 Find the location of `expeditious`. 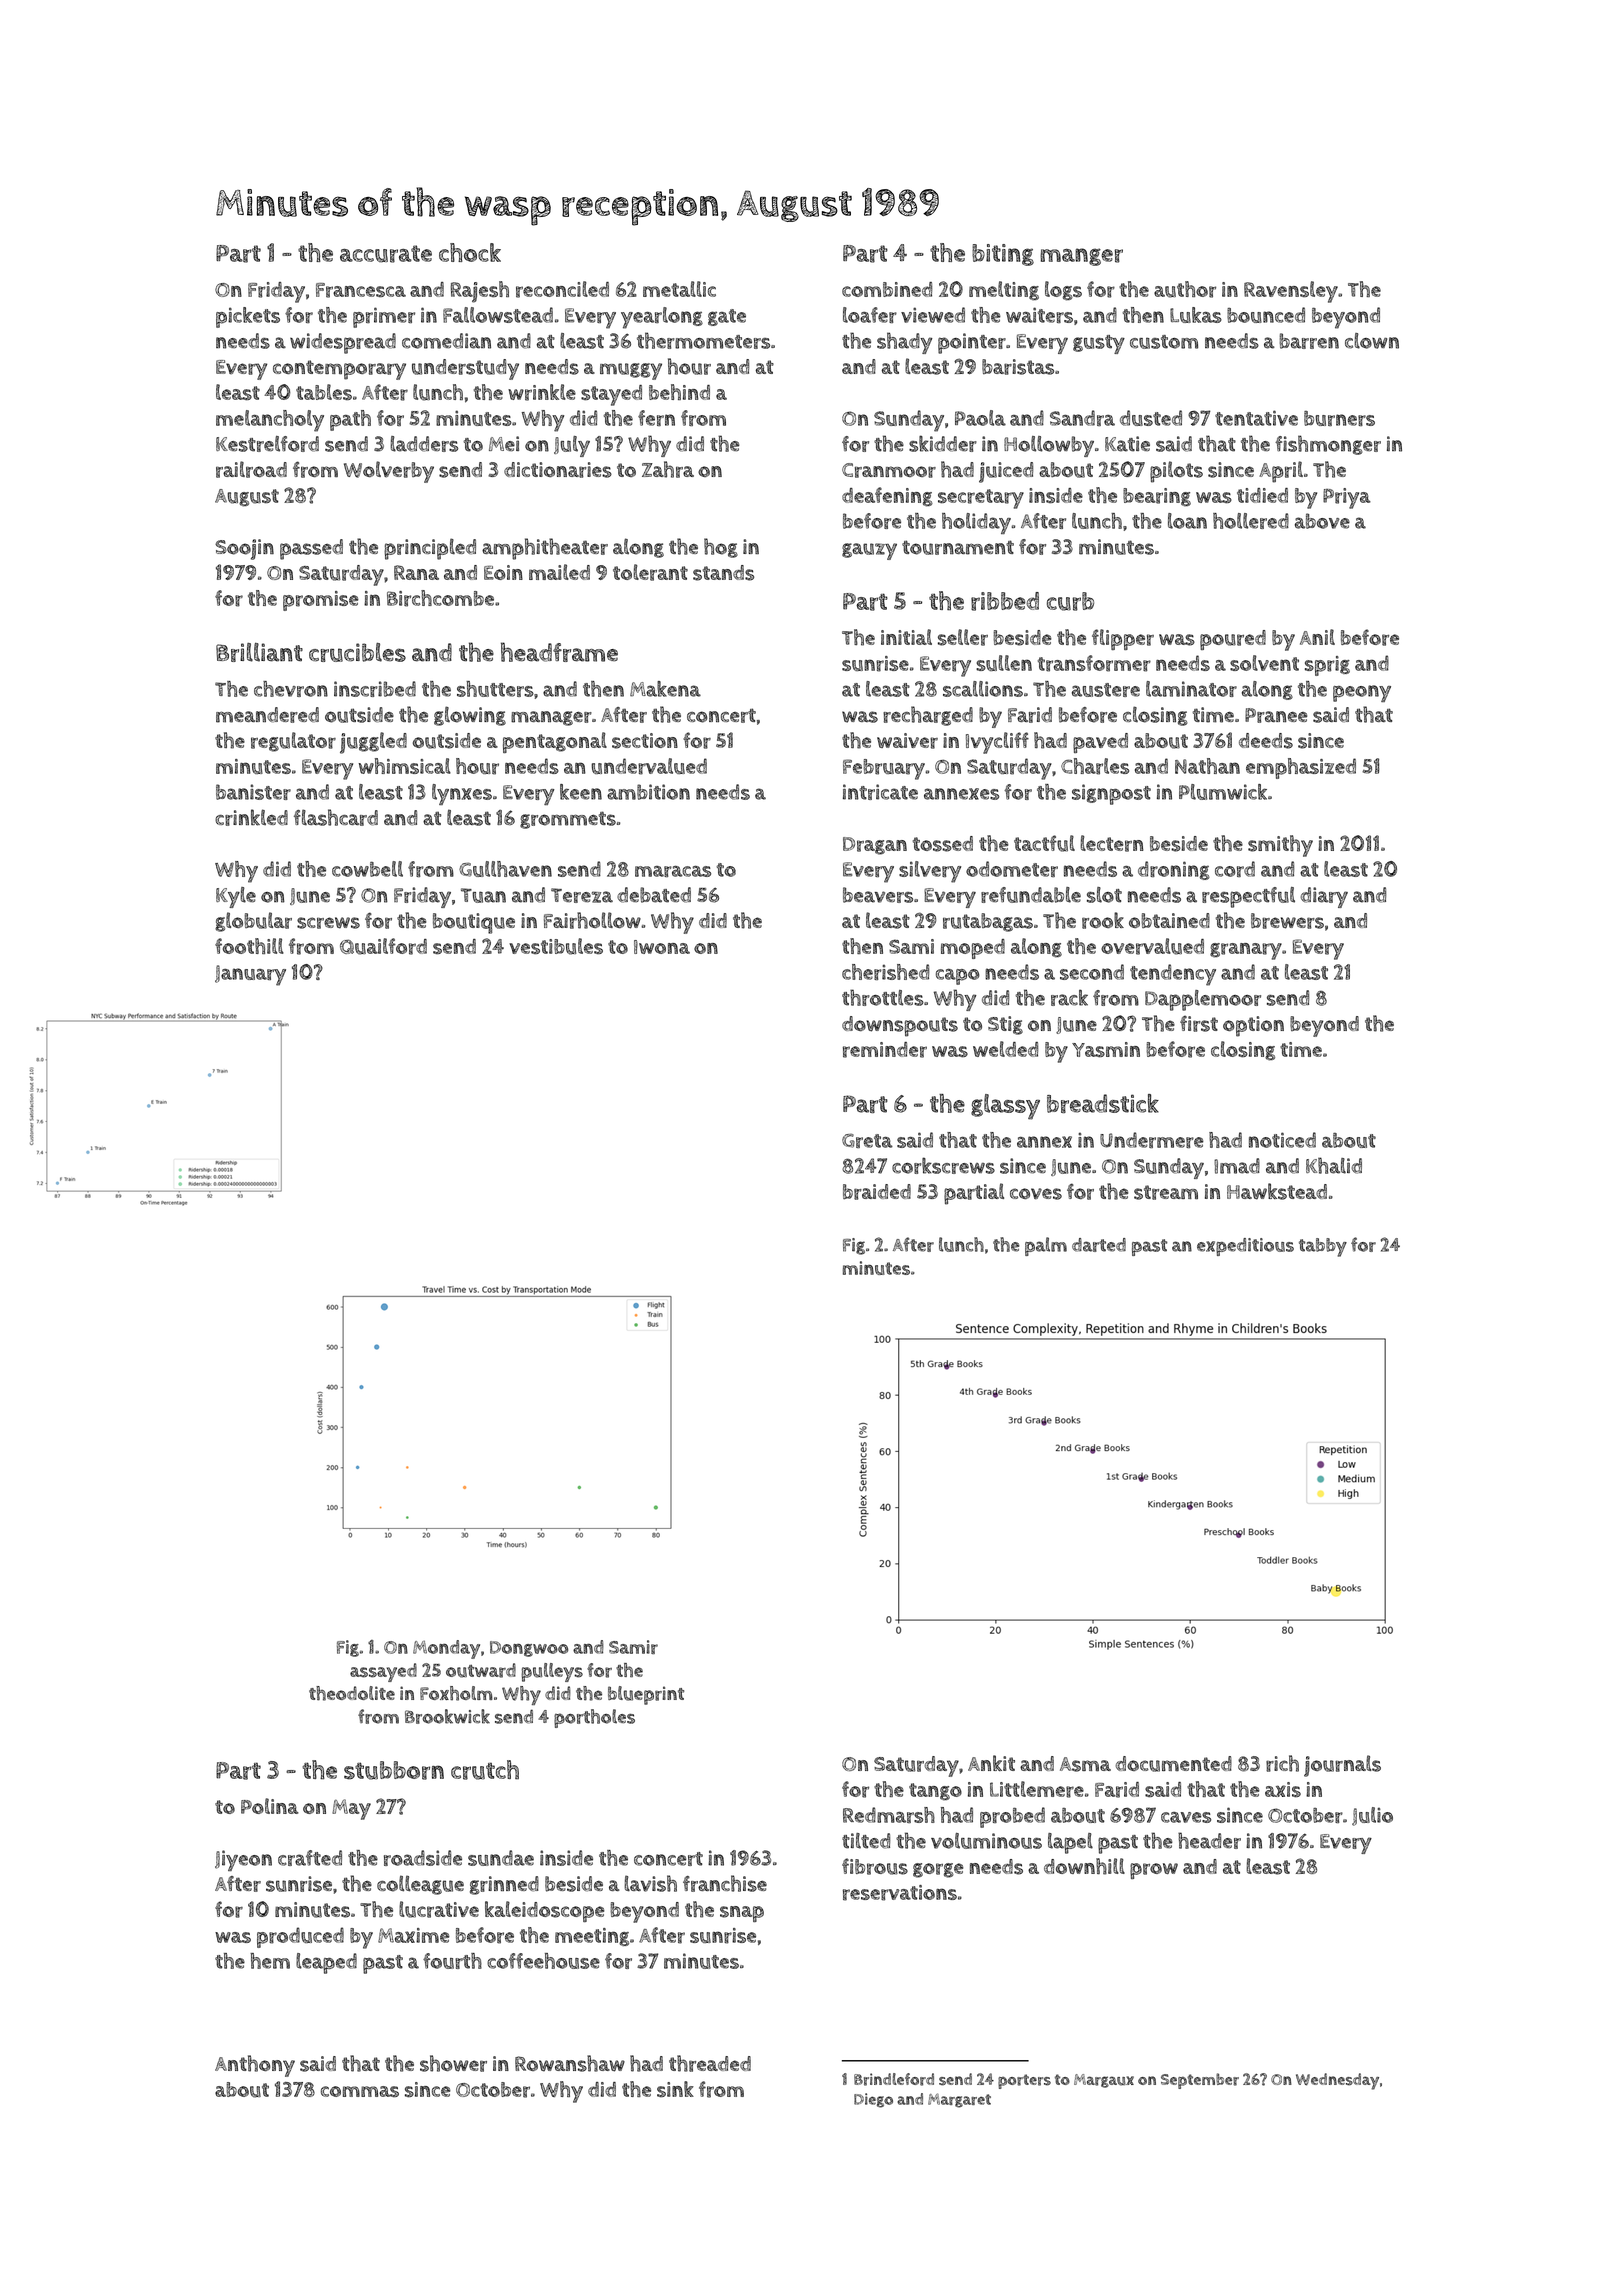

expeditious is located at coordinates (1245, 1247).
